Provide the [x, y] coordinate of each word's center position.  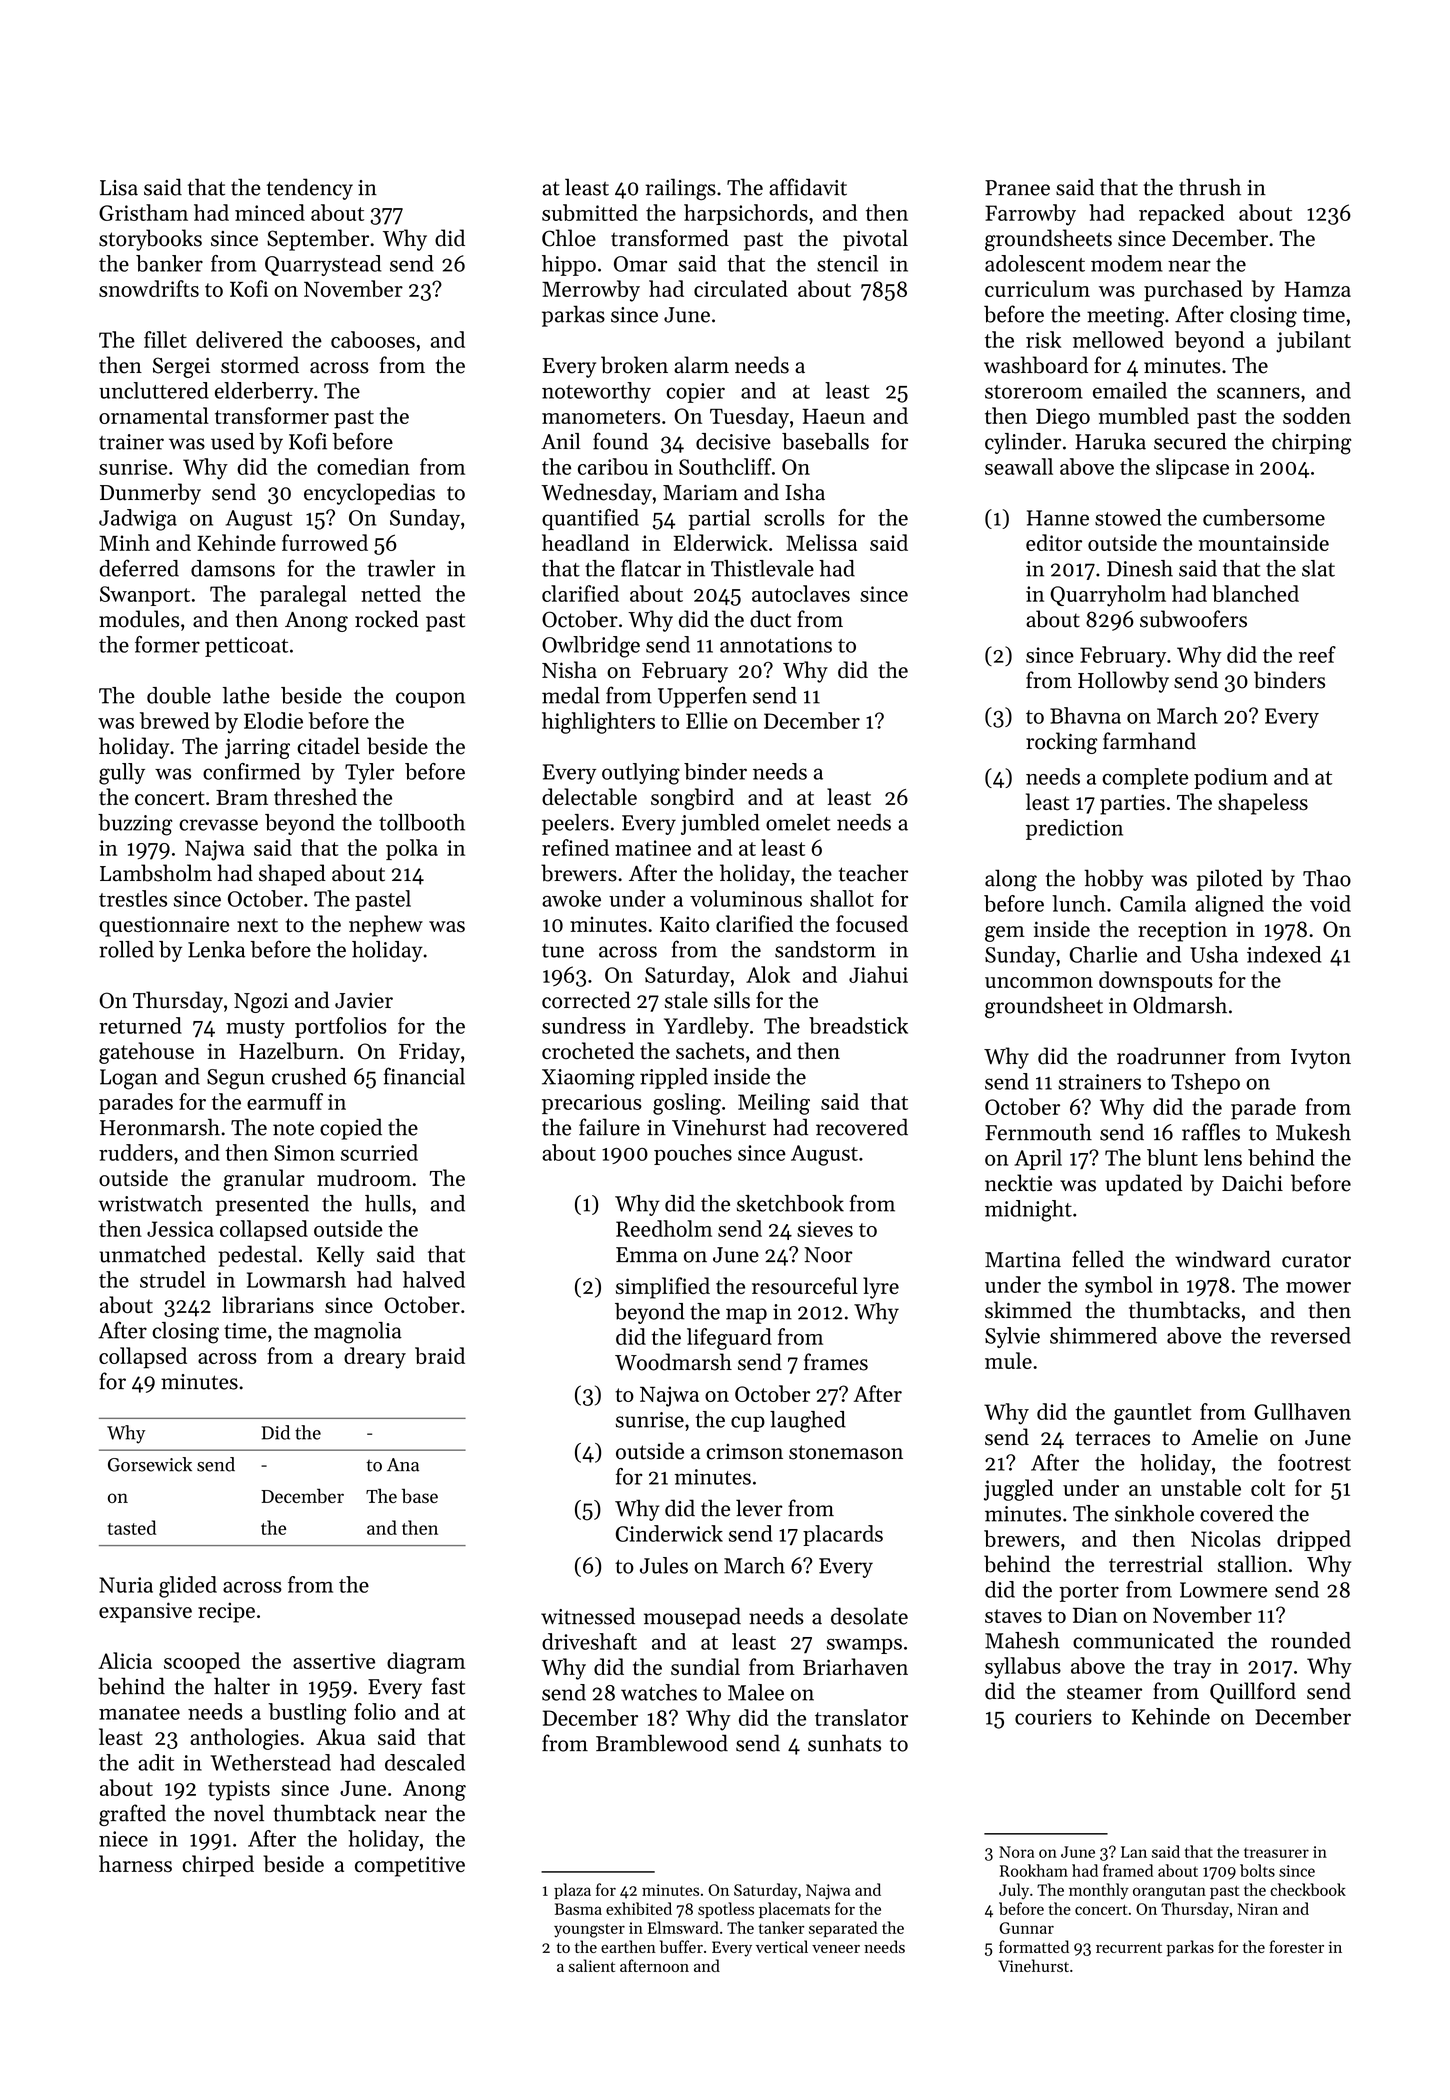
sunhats [844, 1743]
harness [135, 1864]
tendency [310, 189]
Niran [1258, 1909]
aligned [1229, 906]
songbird [692, 799]
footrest [1314, 1462]
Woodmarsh [673, 1362]
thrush [1210, 187]
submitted [590, 212]
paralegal [303, 596]
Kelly [340, 1256]
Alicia [125, 1660]
